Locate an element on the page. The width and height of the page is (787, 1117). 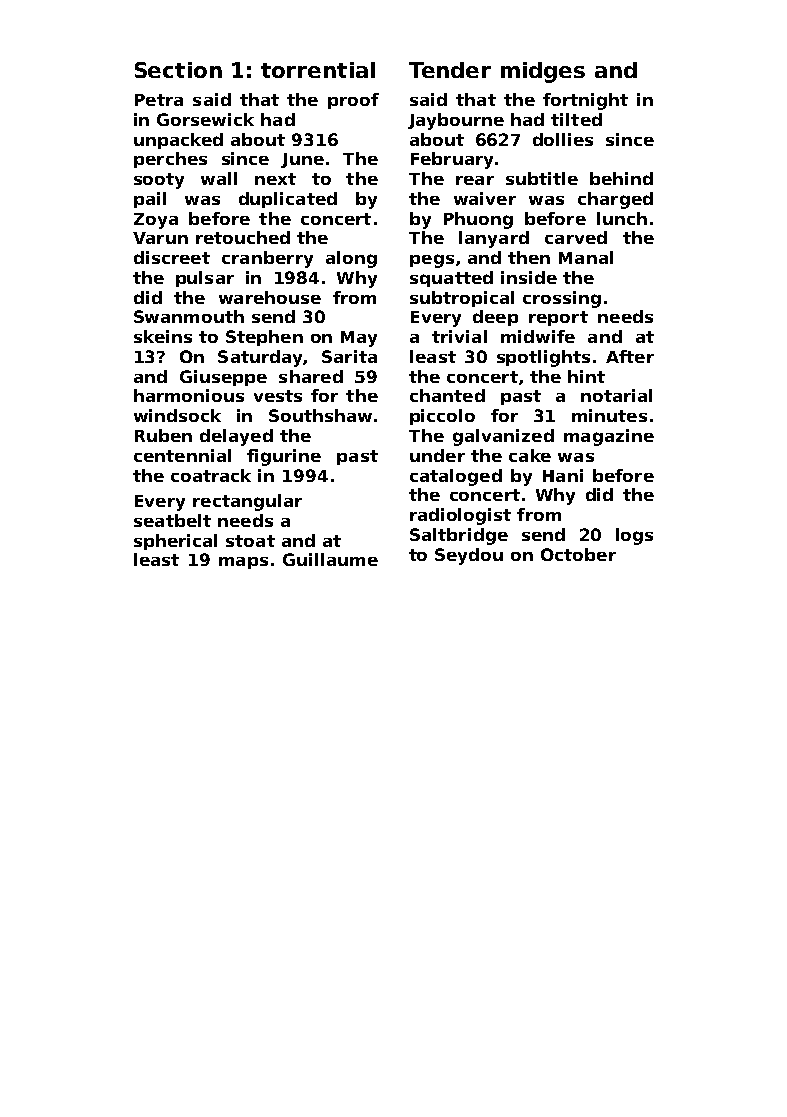
pulsar is located at coordinates (205, 279).
